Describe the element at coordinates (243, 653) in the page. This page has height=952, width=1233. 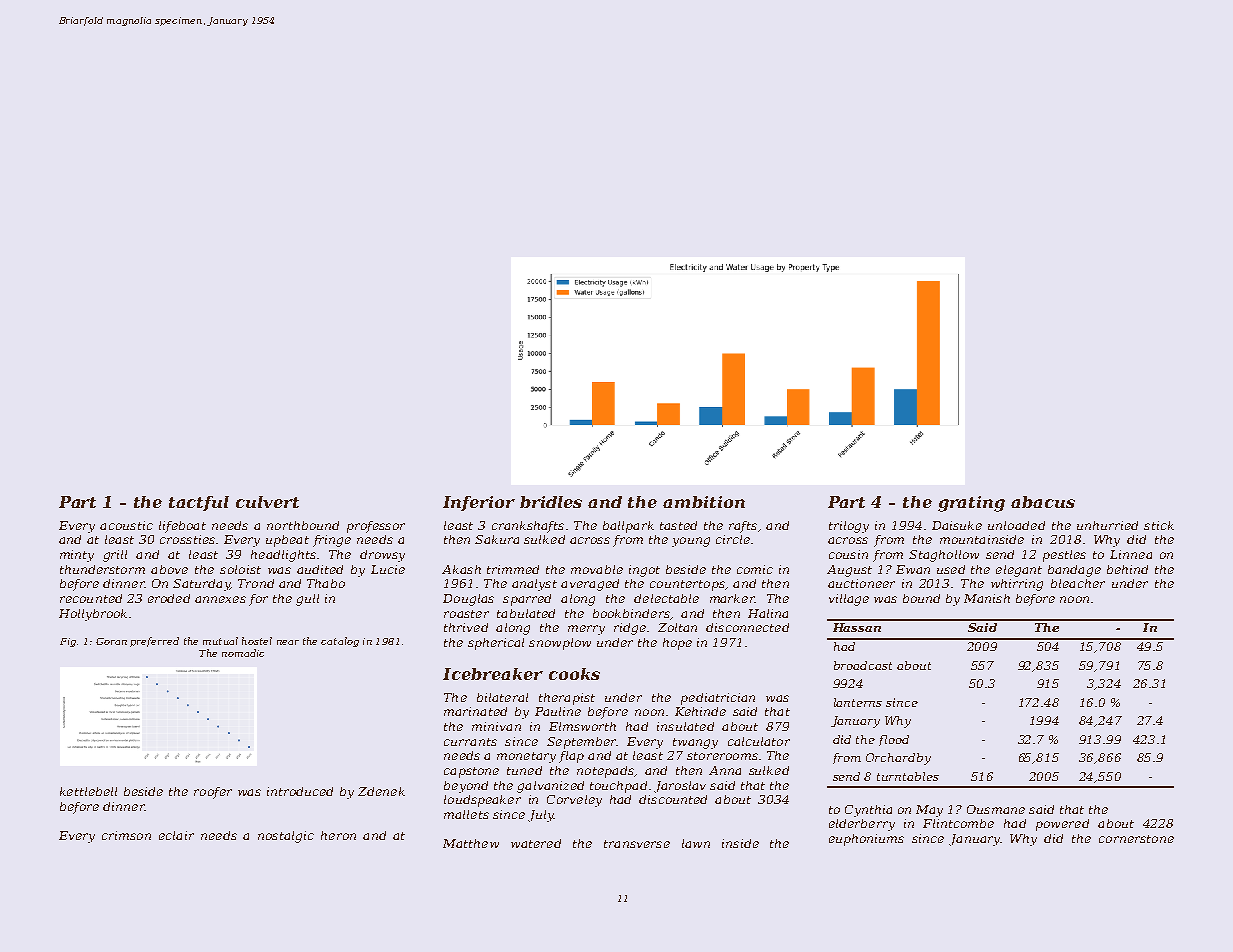
I see `nomadic` at that location.
